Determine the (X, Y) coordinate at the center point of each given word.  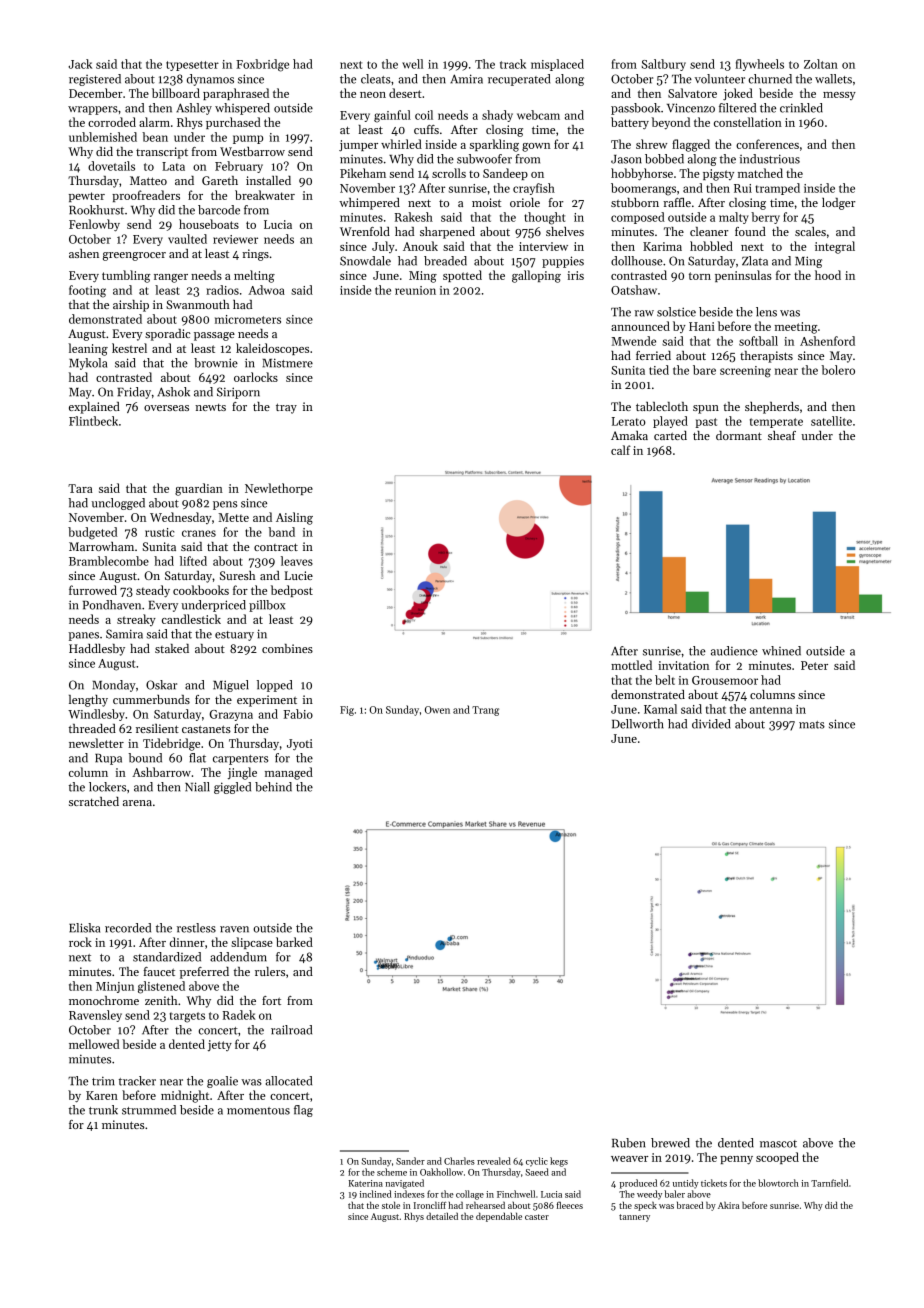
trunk (103, 1110)
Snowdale (365, 261)
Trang (485, 711)
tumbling (126, 276)
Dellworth (638, 724)
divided (711, 724)
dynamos (210, 80)
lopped (274, 686)
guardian (199, 489)
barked (294, 942)
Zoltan (821, 64)
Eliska (84, 928)
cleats (376, 79)
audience (734, 651)
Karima (662, 246)
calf (621, 450)
